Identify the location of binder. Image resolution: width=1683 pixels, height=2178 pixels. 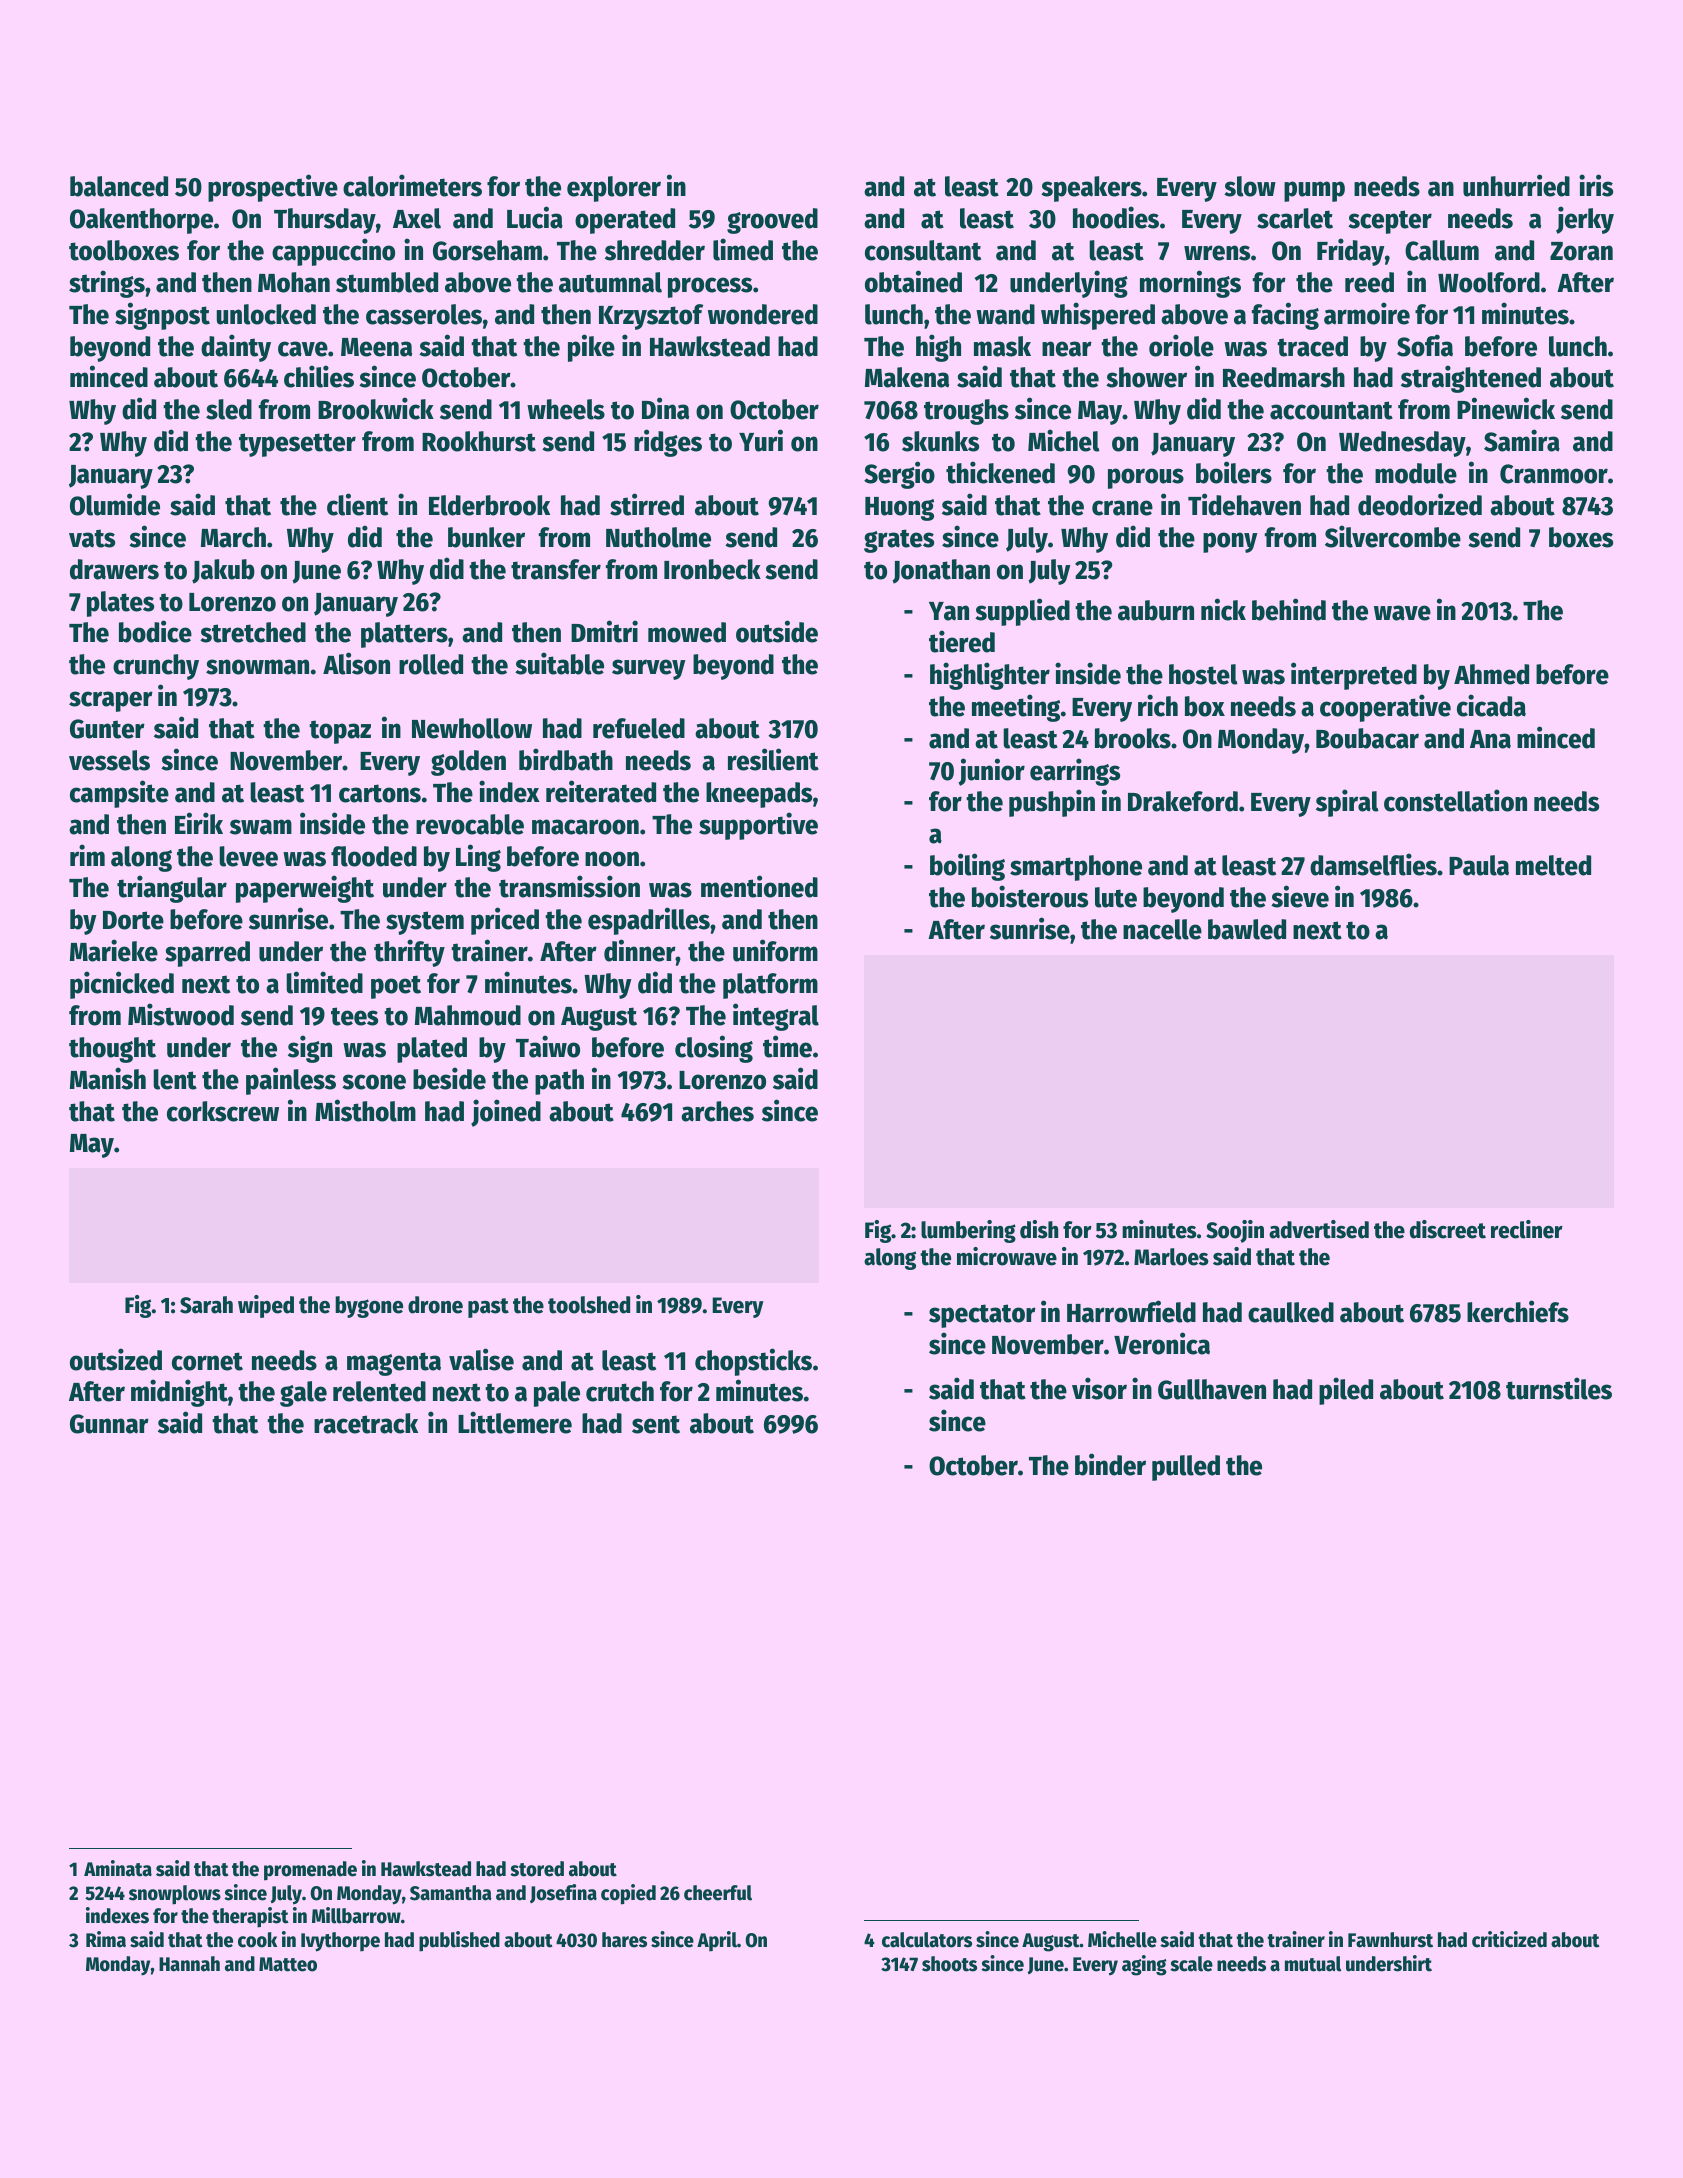
(1110, 1464).
